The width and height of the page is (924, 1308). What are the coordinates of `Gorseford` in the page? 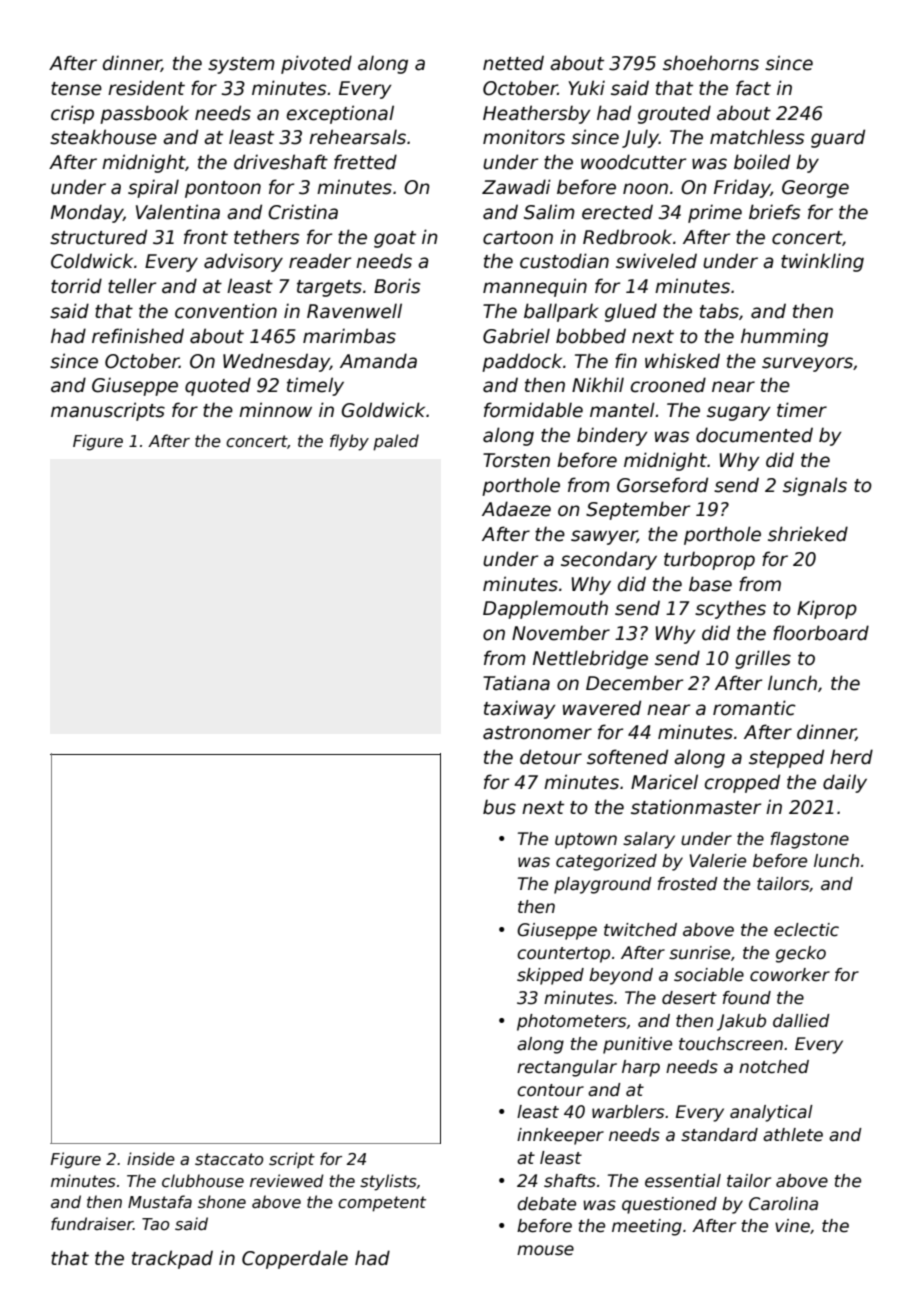 It's located at (662, 485).
